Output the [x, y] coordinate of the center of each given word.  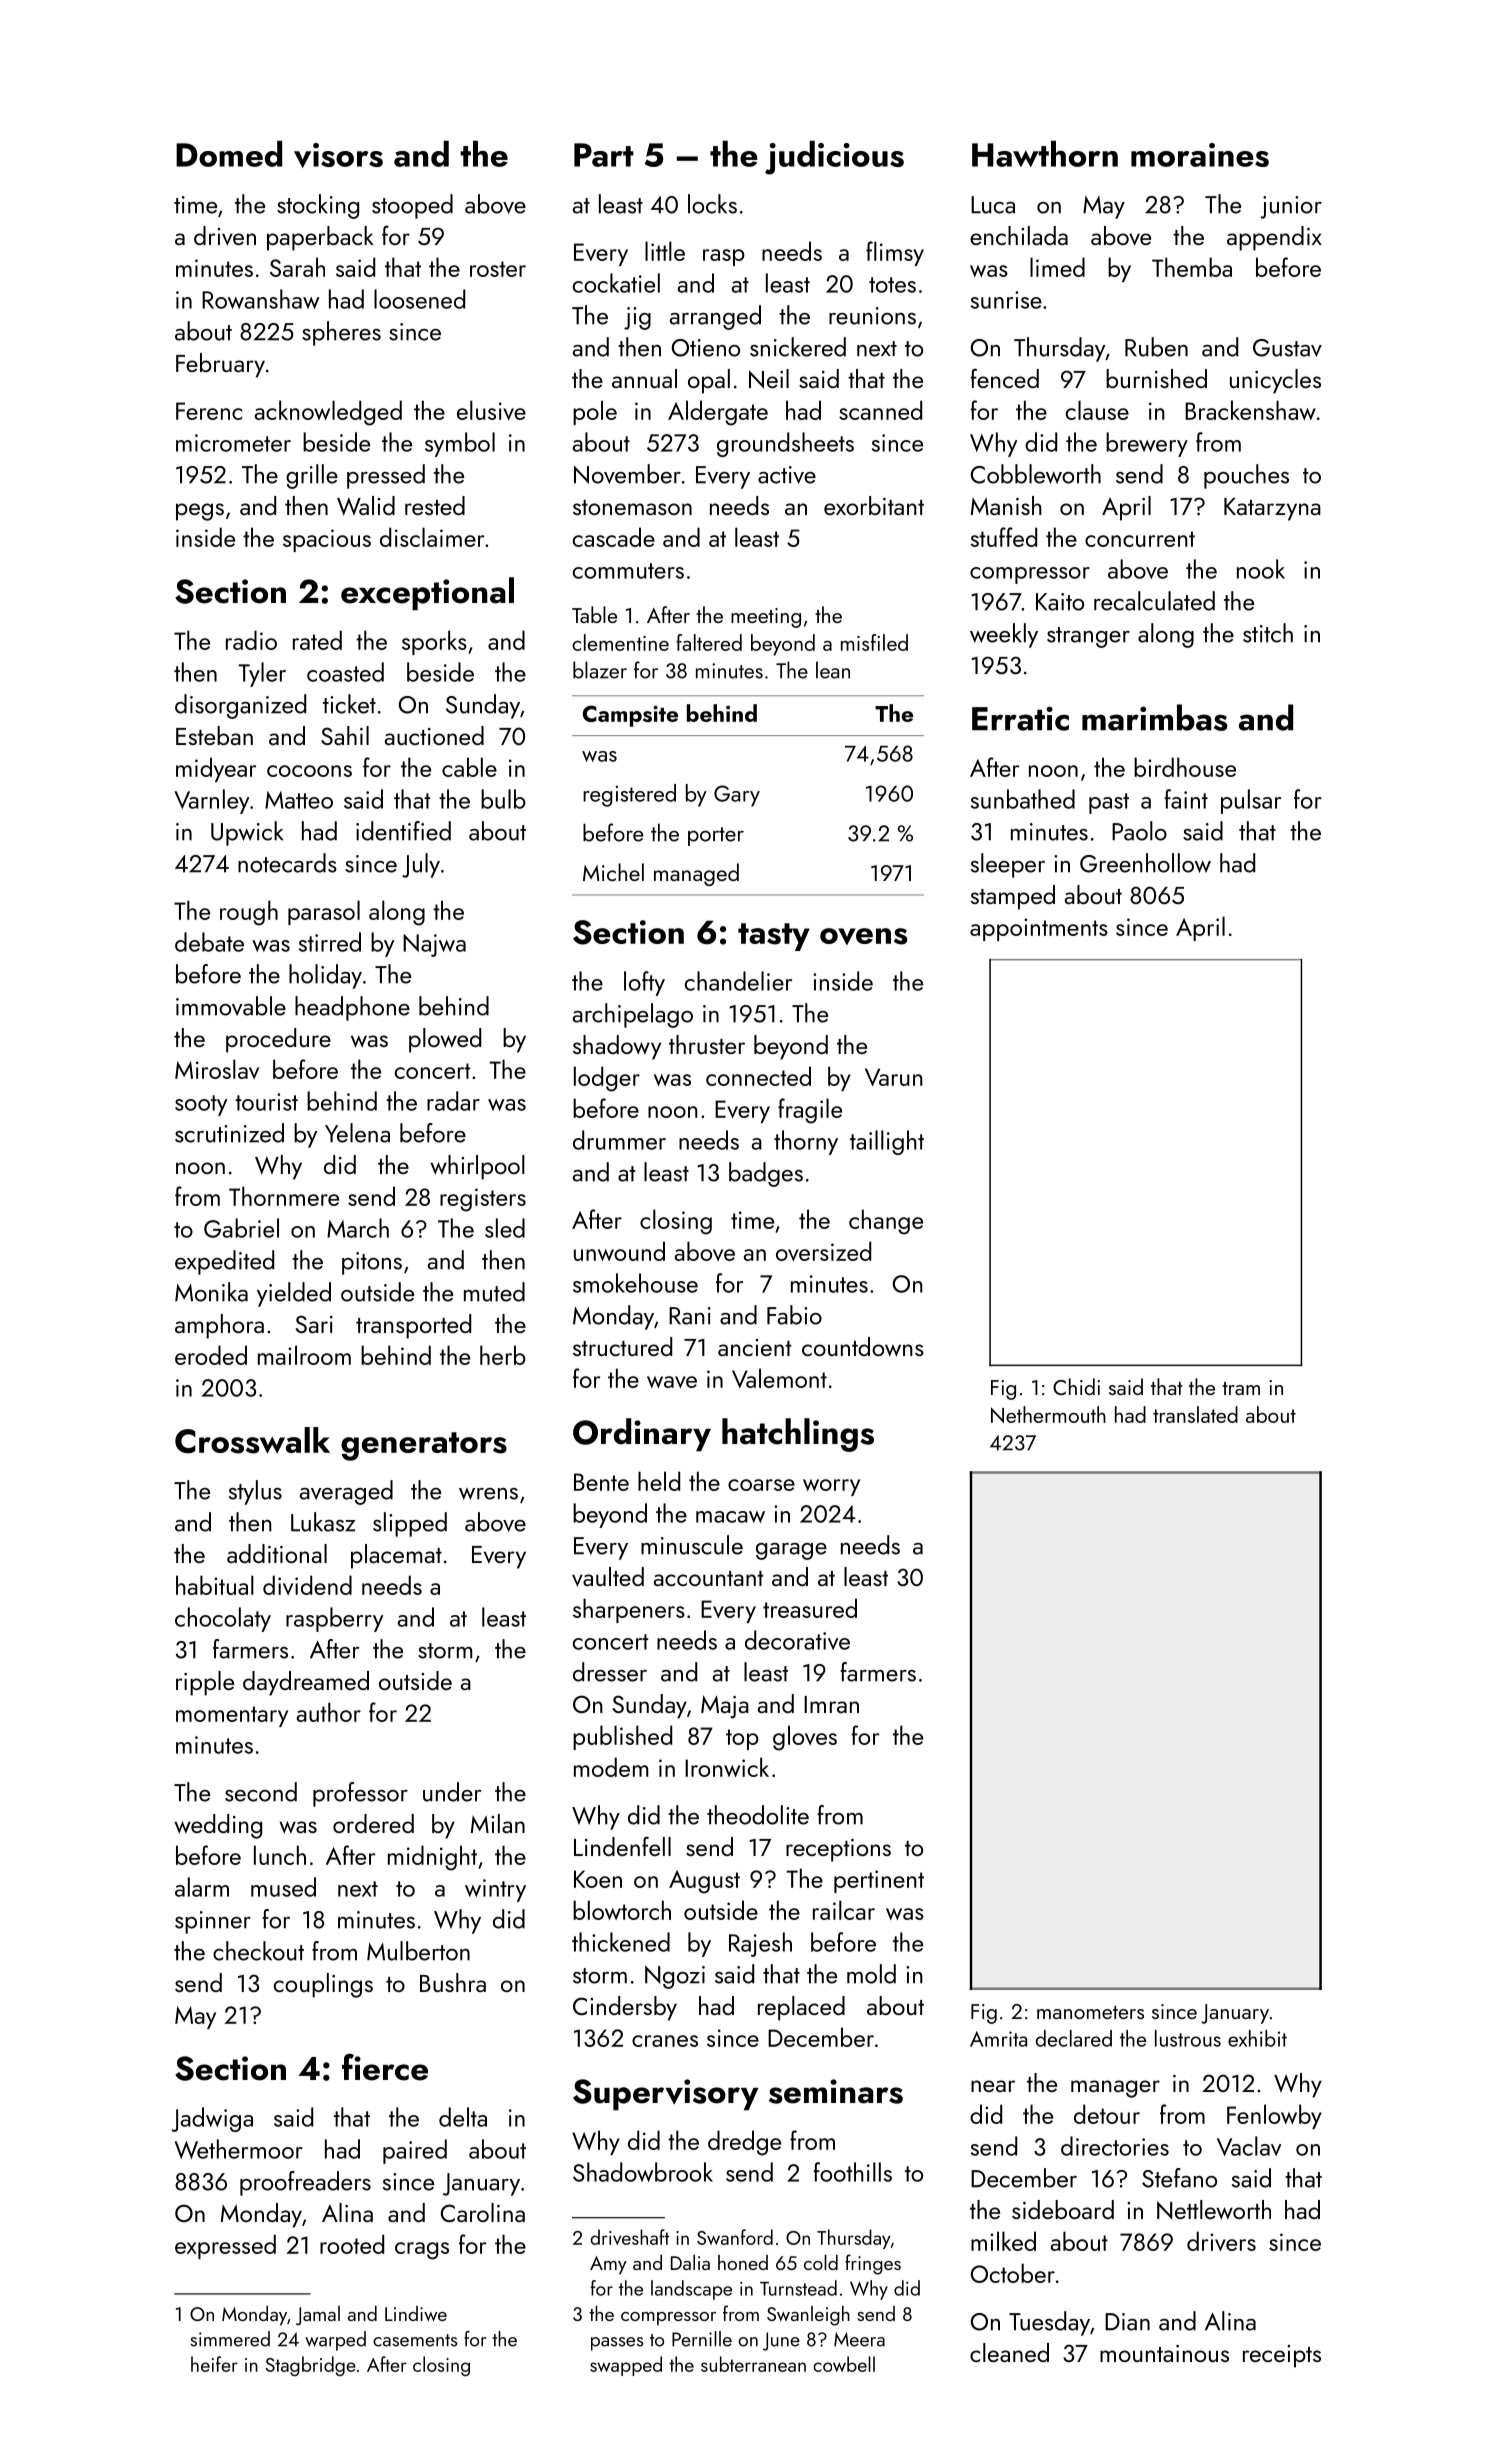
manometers [1090, 2012]
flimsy [895, 253]
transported [413, 1326]
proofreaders [305, 2183]
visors [338, 155]
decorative [797, 1640]
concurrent [1140, 539]
